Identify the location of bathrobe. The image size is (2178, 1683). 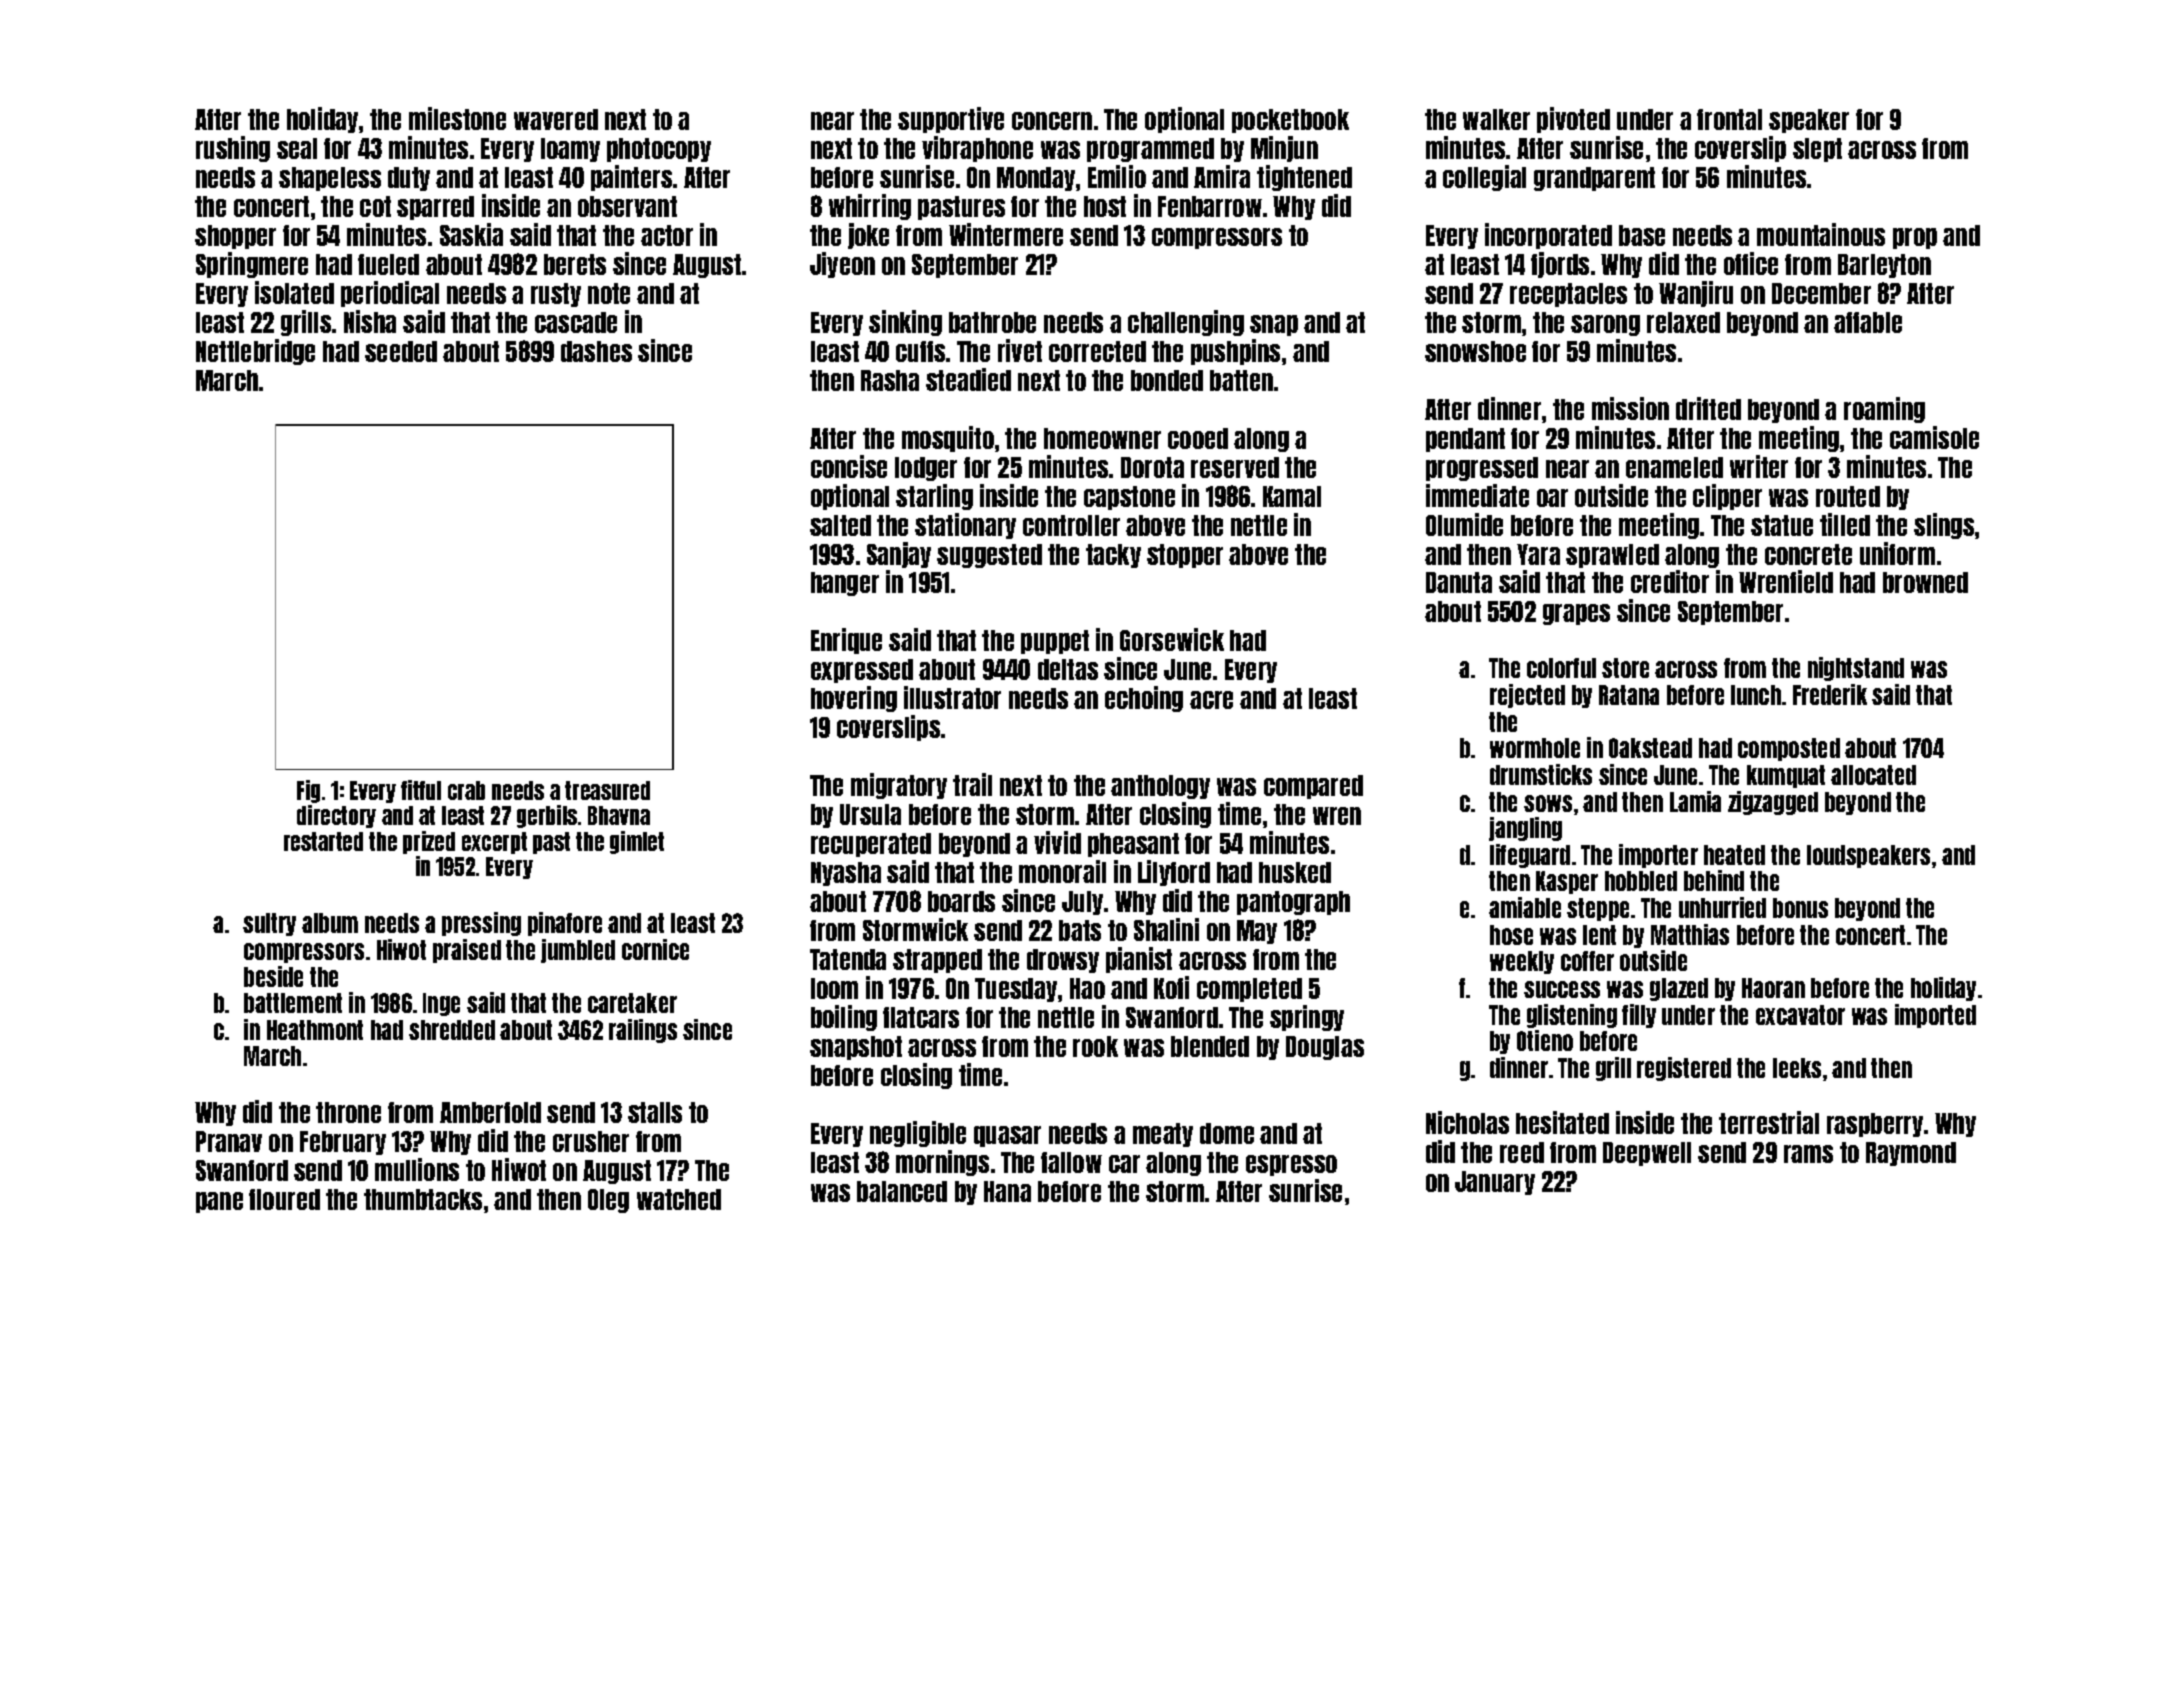
(992, 322).
